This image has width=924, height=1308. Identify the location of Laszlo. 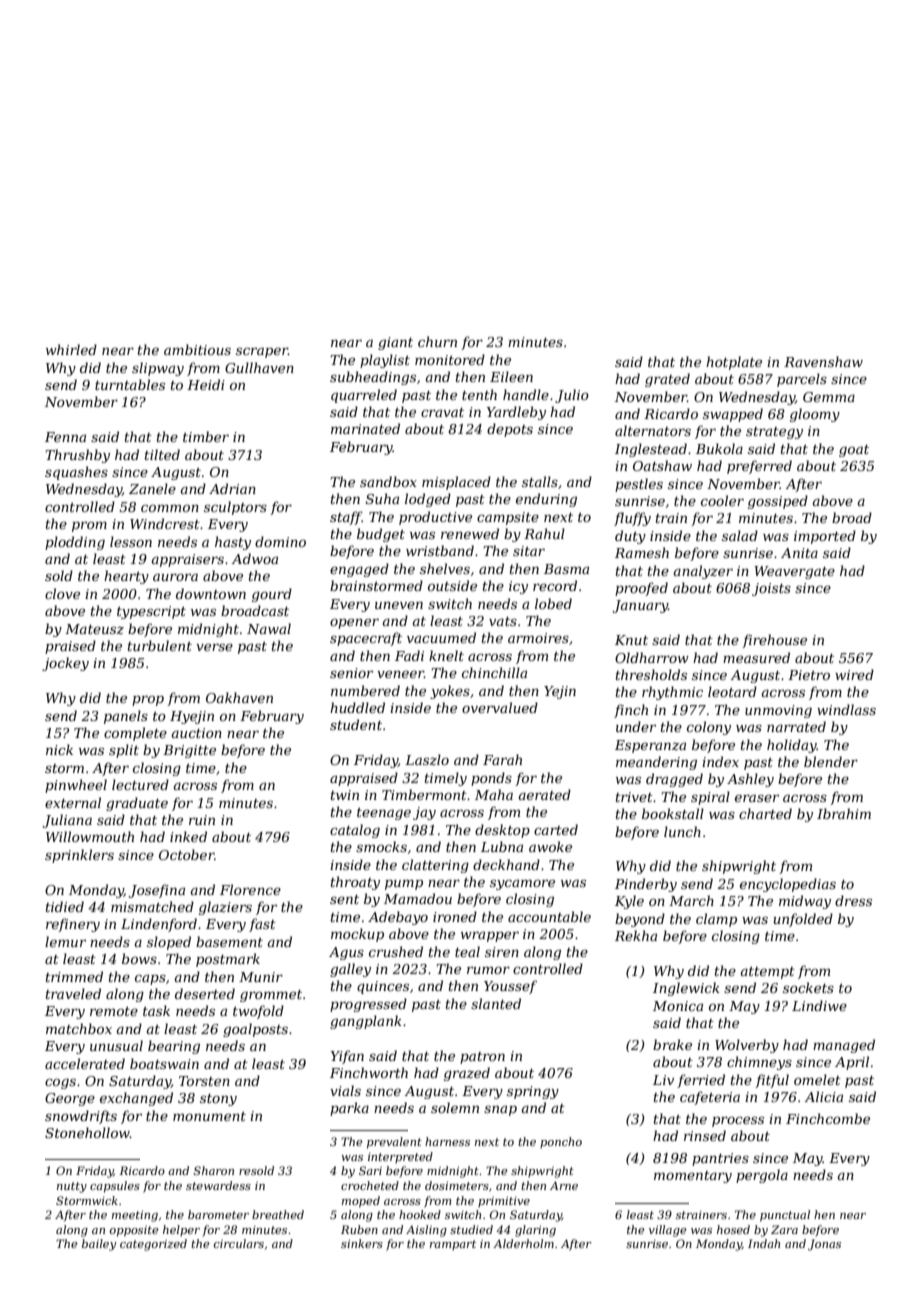
(427, 760).
